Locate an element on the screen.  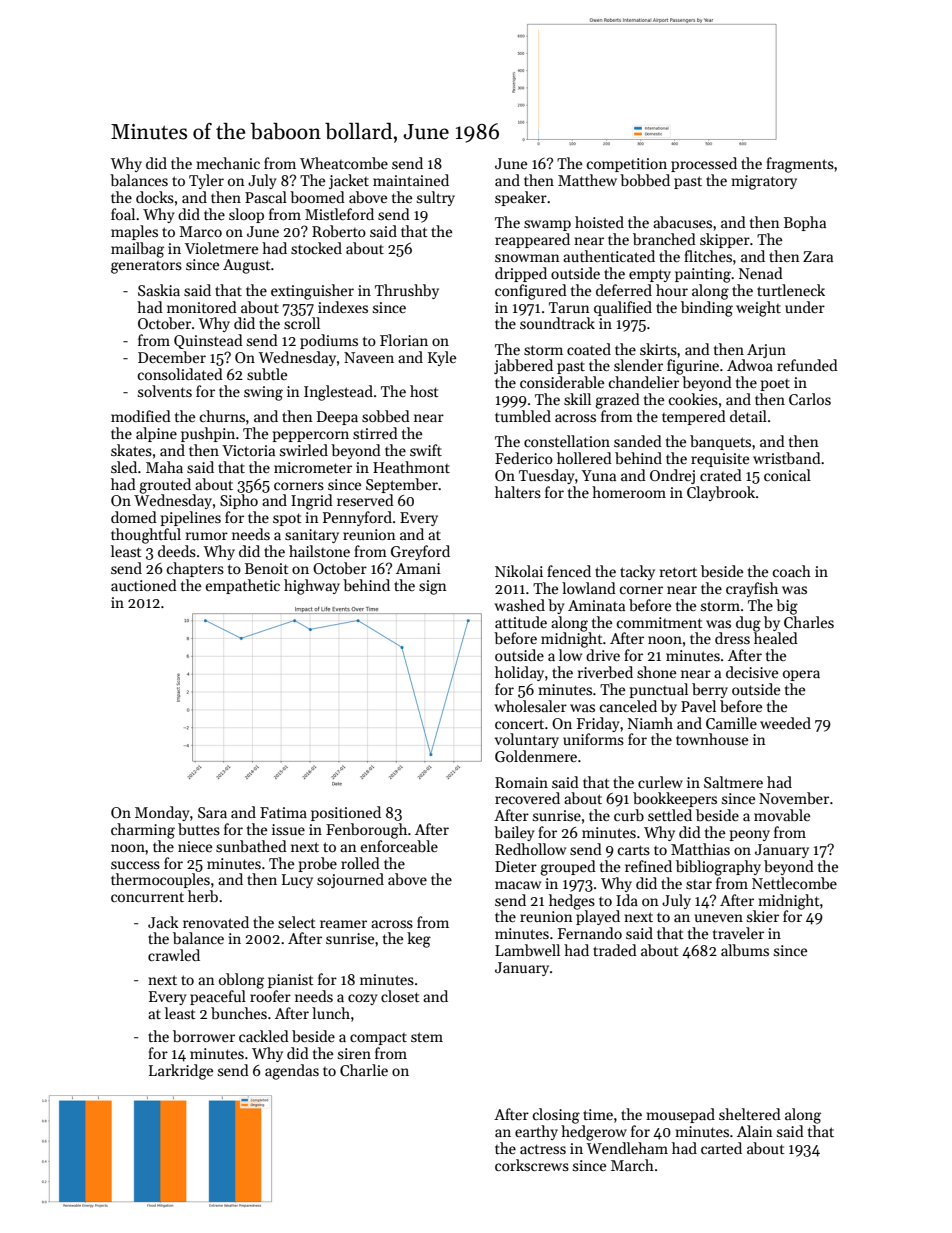
Sara is located at coordinates (212, 812).
